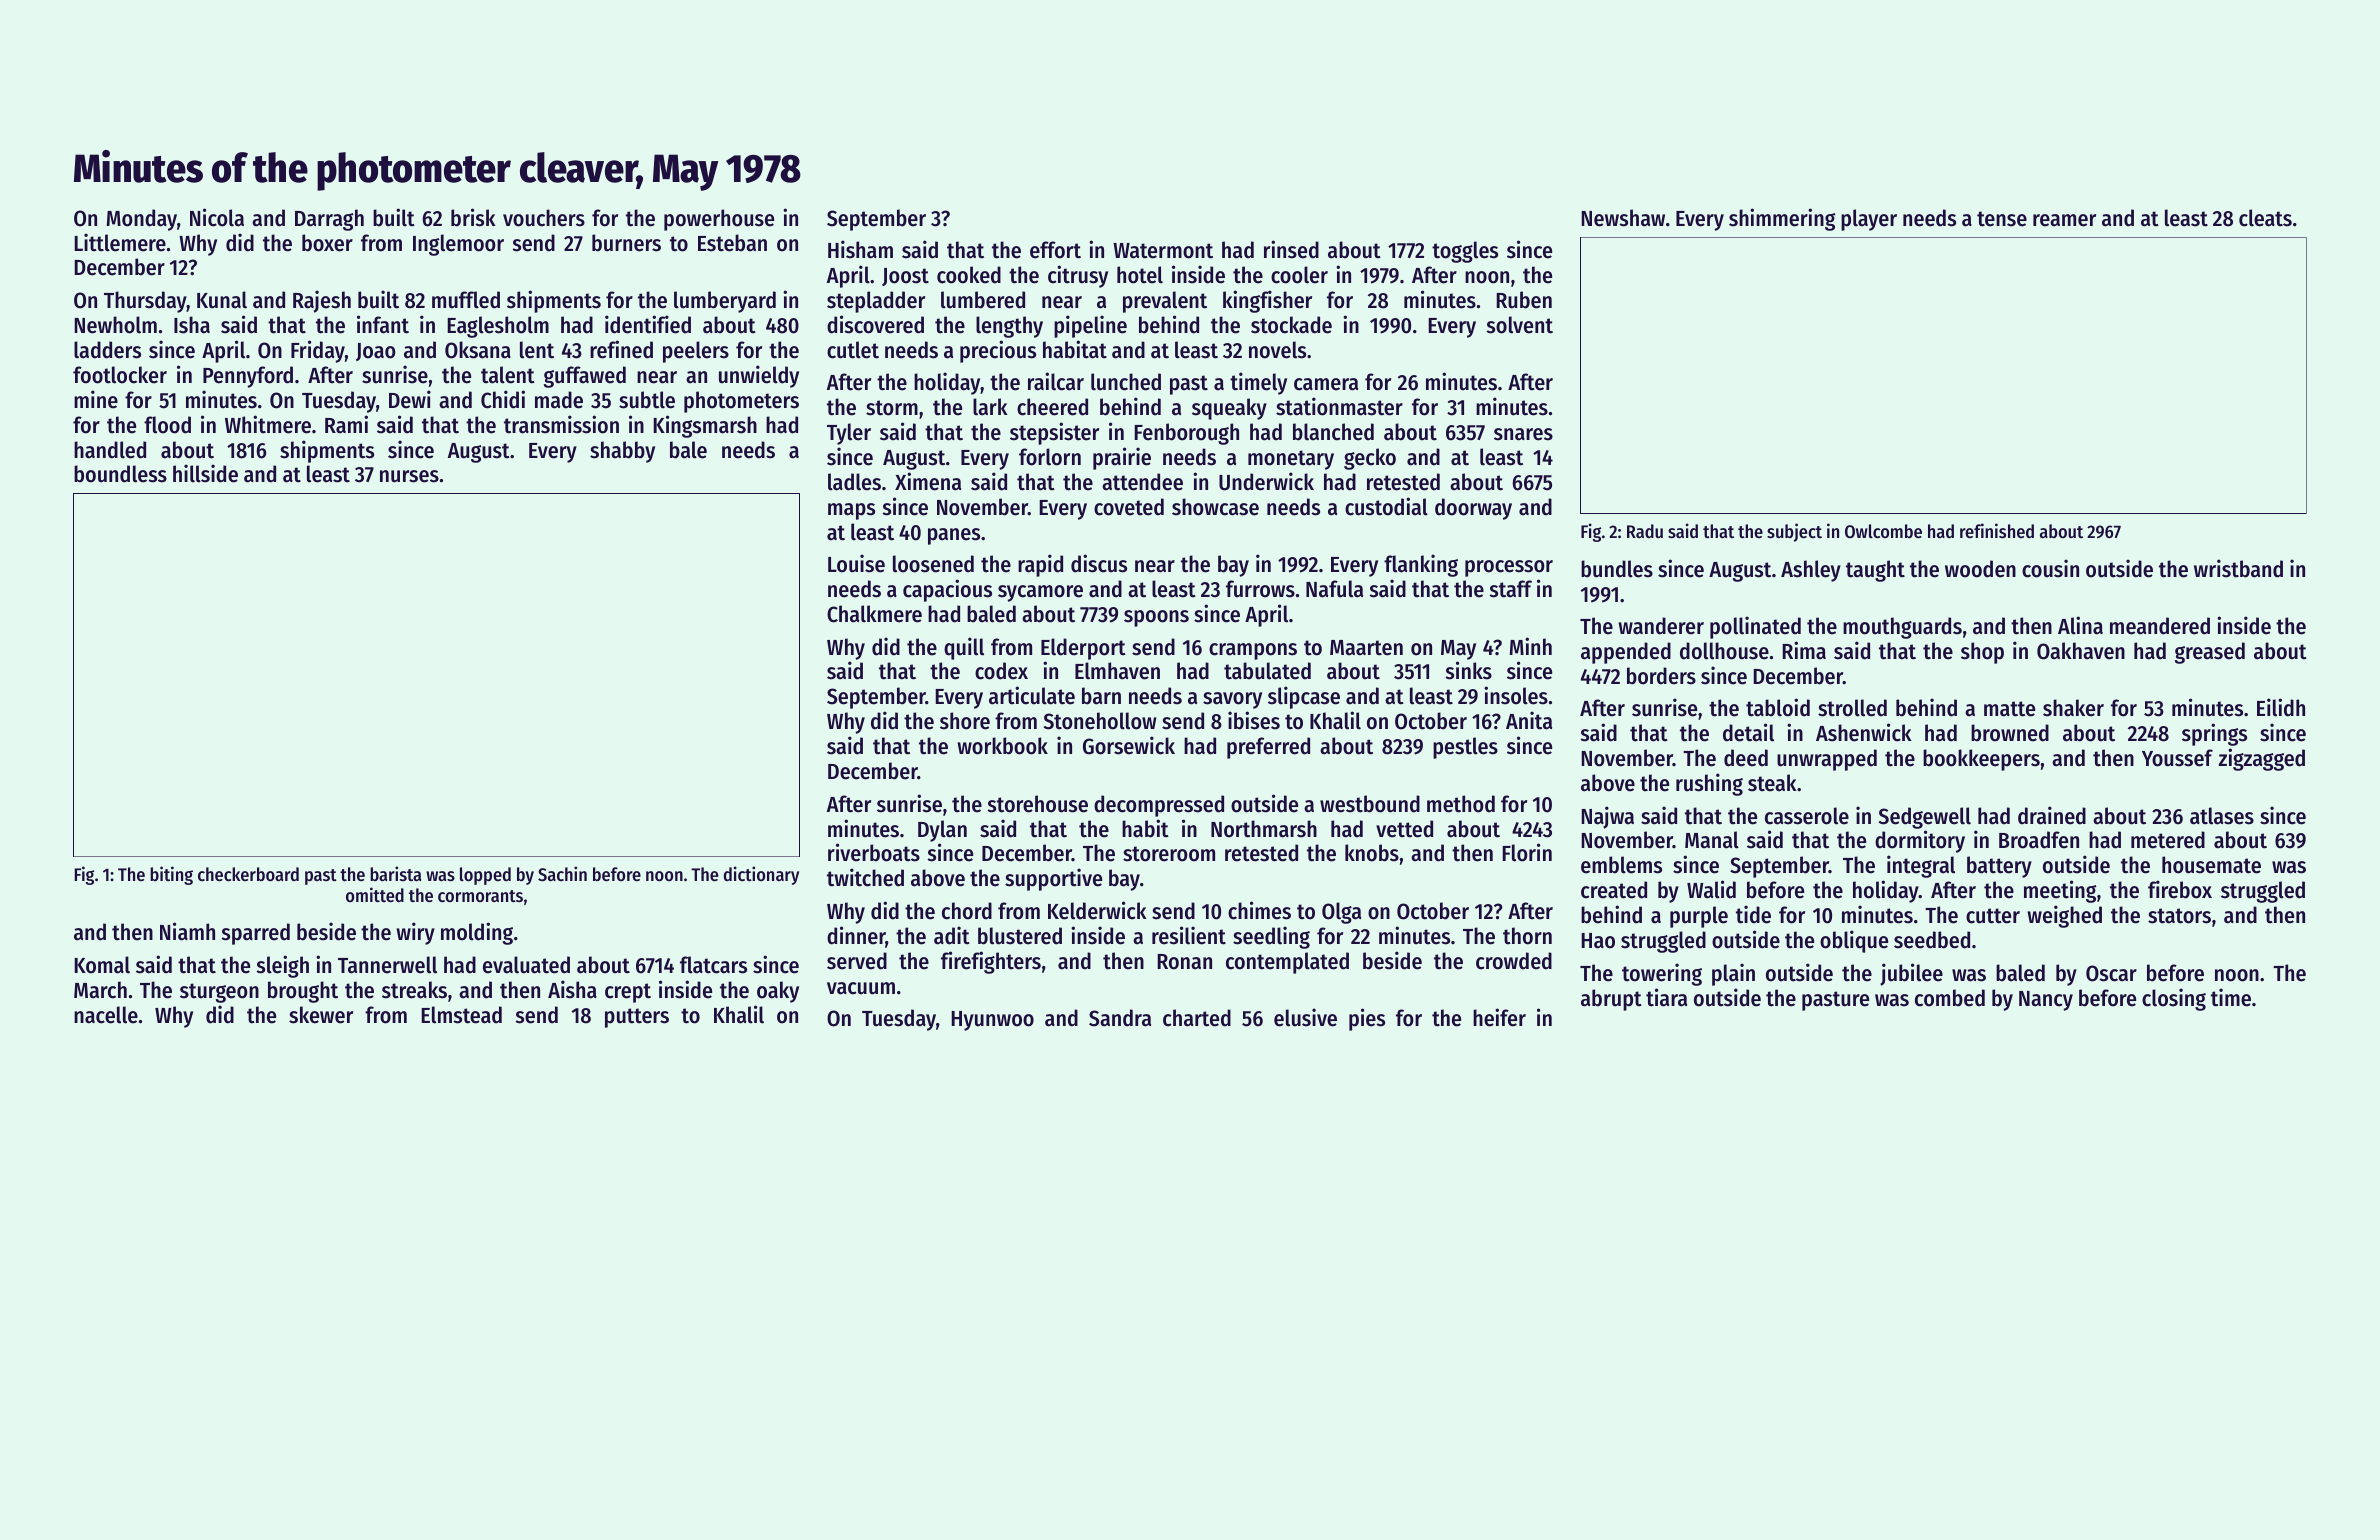 This screenshot has width=2380, height=1540. What do you see at coordinates (1623, 218) in the screenshot?
I see `Newshaw` at bounding box center [1623, 218].
